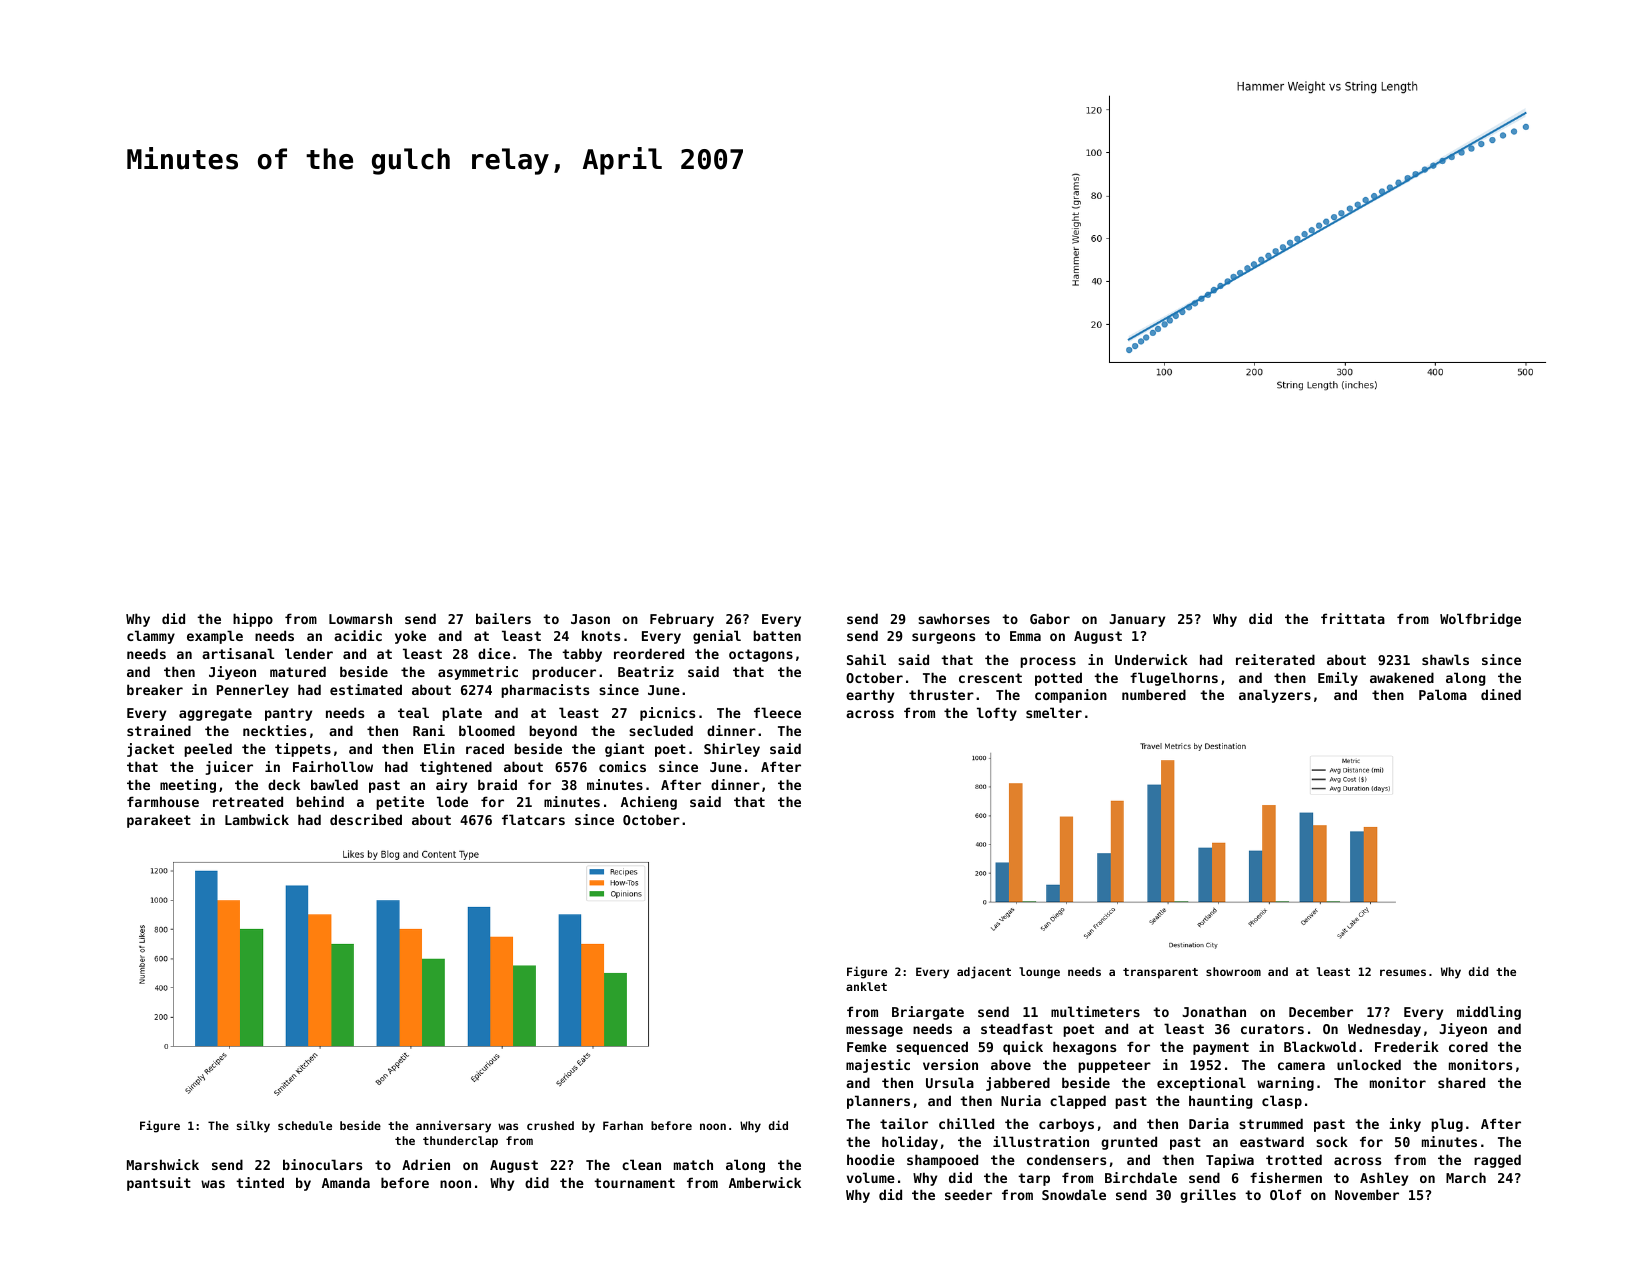  I want to click on Achieng, so click(649, 803).
